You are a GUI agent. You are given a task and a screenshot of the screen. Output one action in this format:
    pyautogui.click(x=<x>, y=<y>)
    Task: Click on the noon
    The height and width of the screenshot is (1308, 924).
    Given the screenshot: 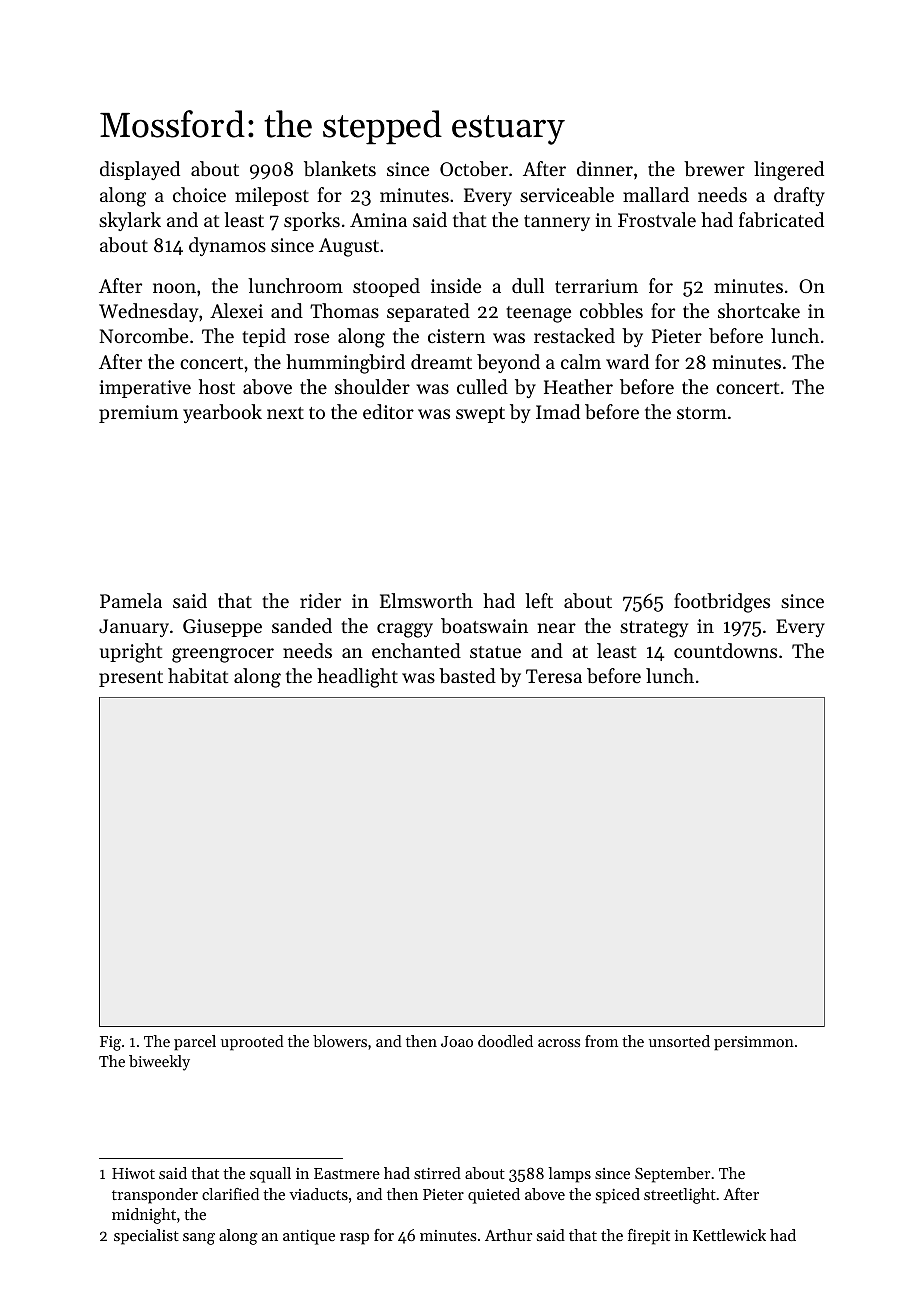 What is the action you would take?
    pyautogui.click(x=174, y=288)
